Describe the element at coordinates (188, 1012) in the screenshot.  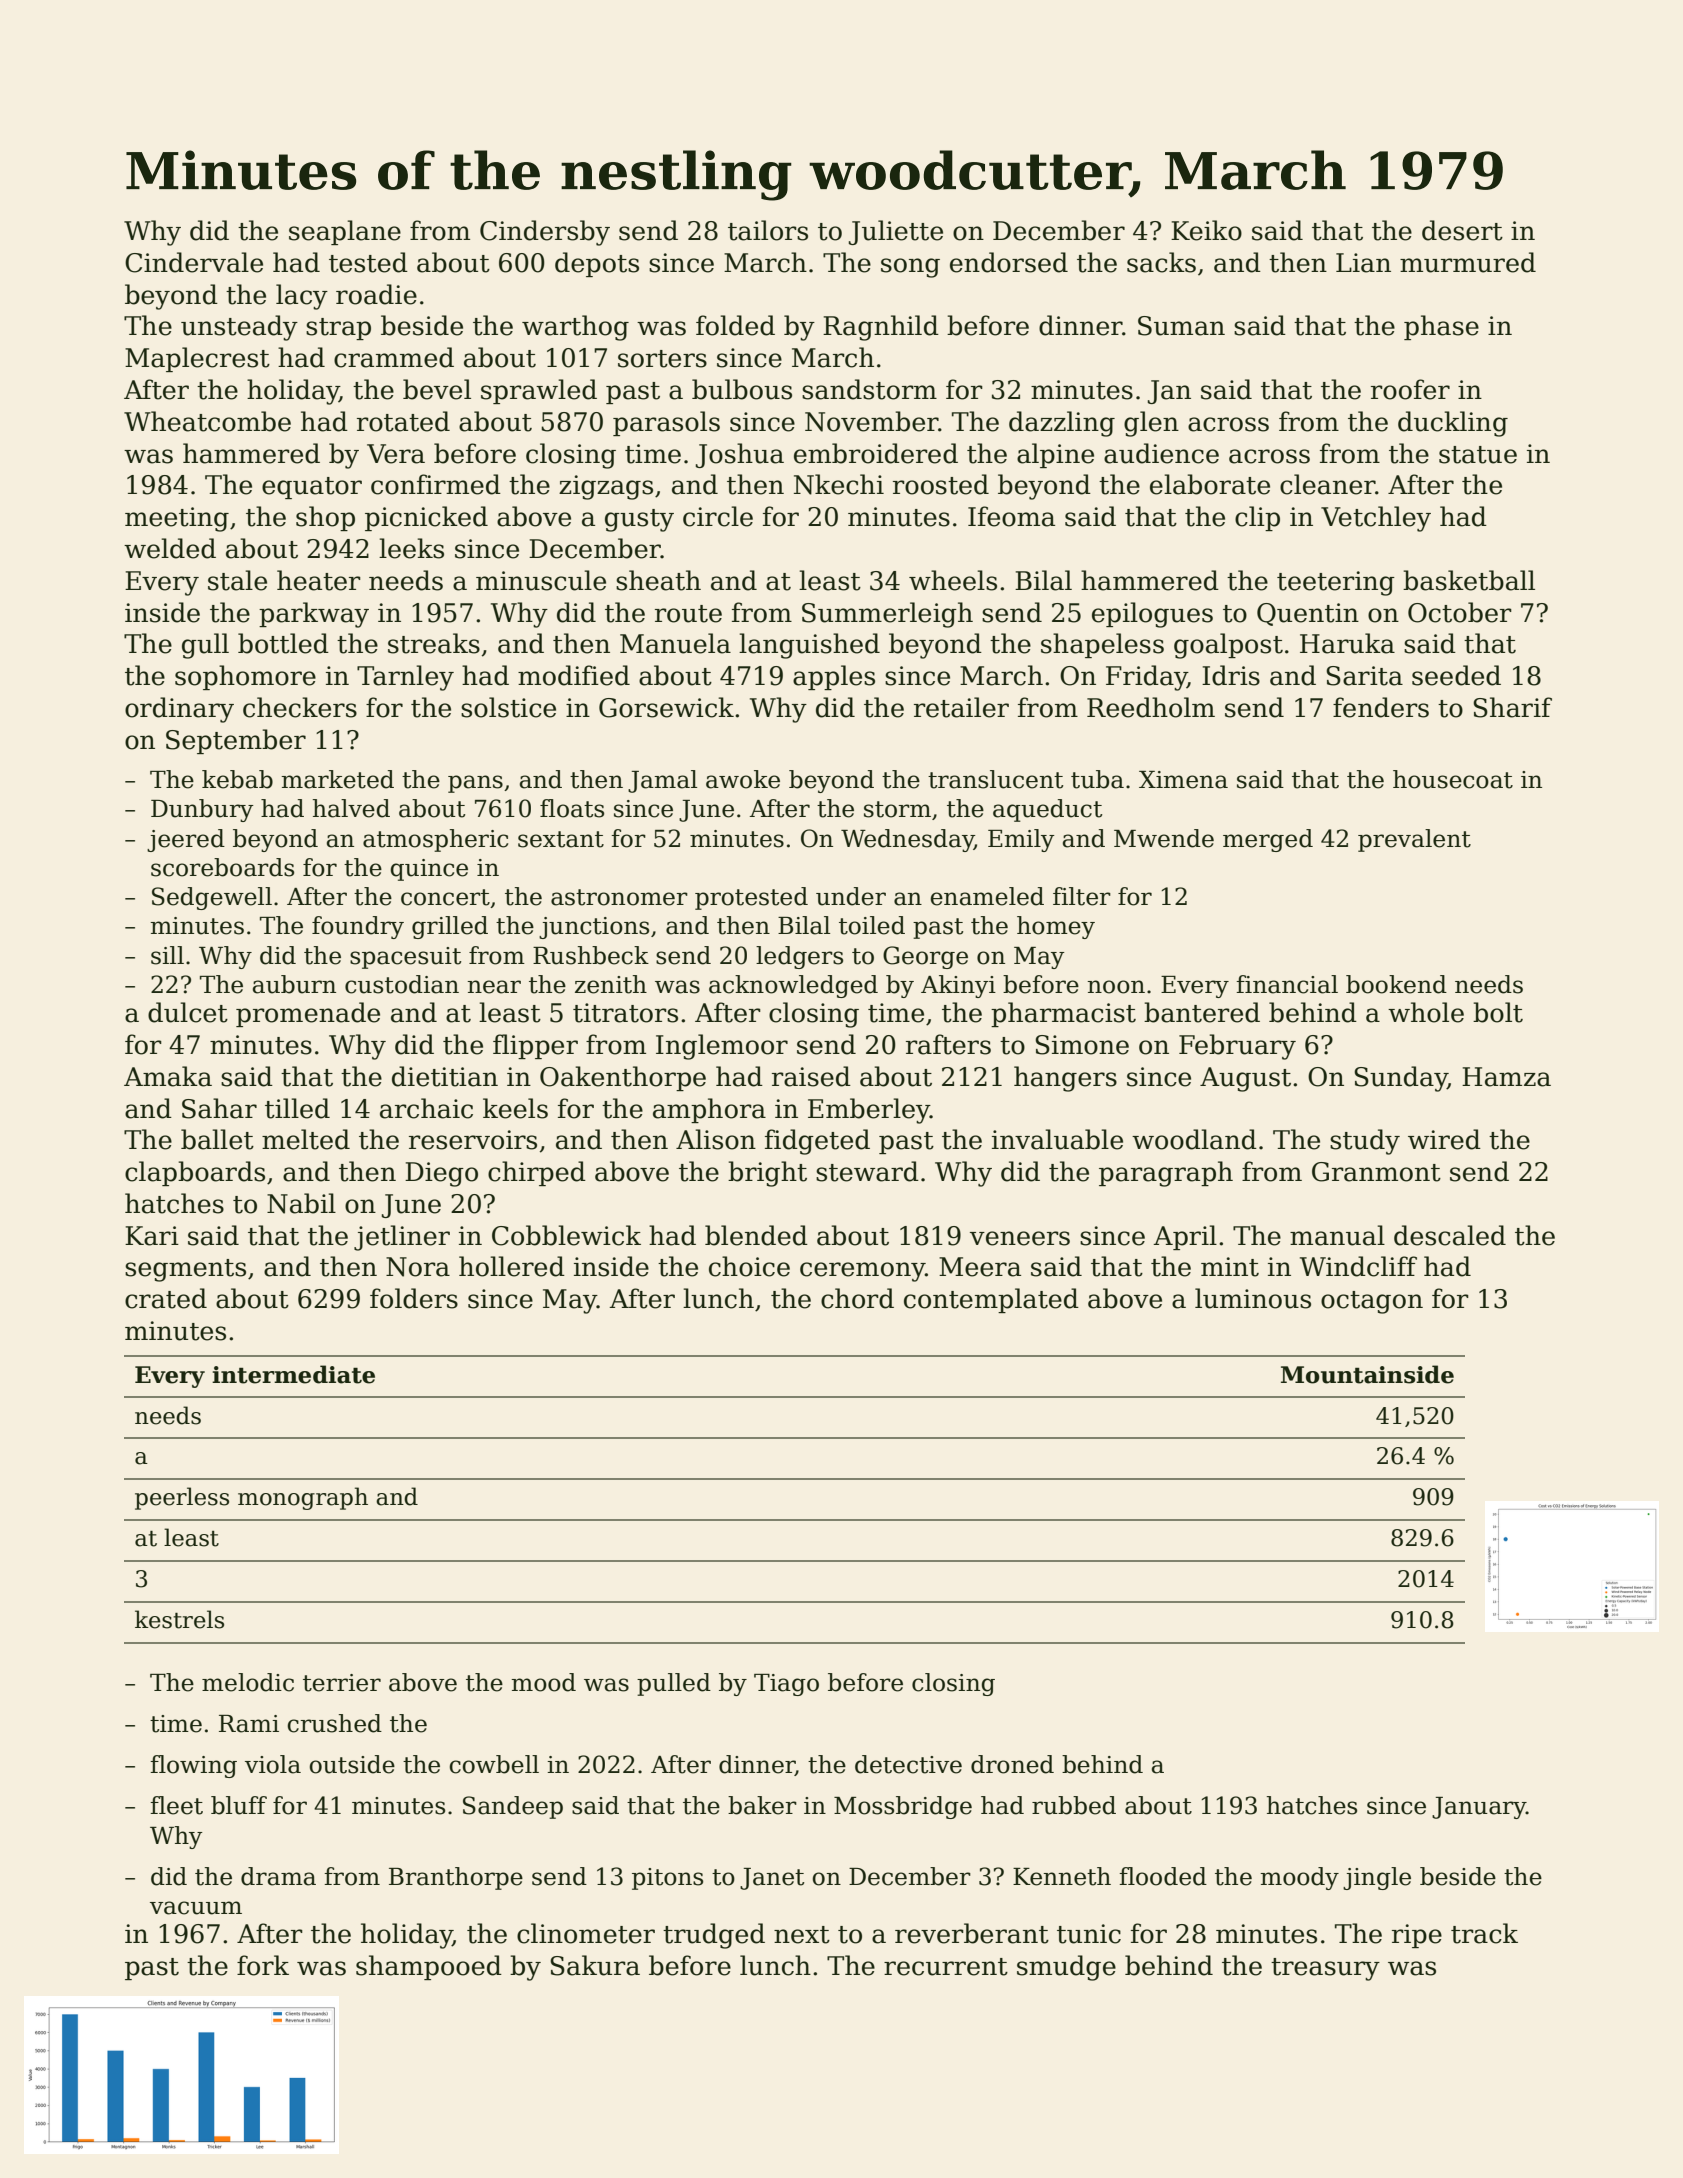
I see `dulcet` at that location.
